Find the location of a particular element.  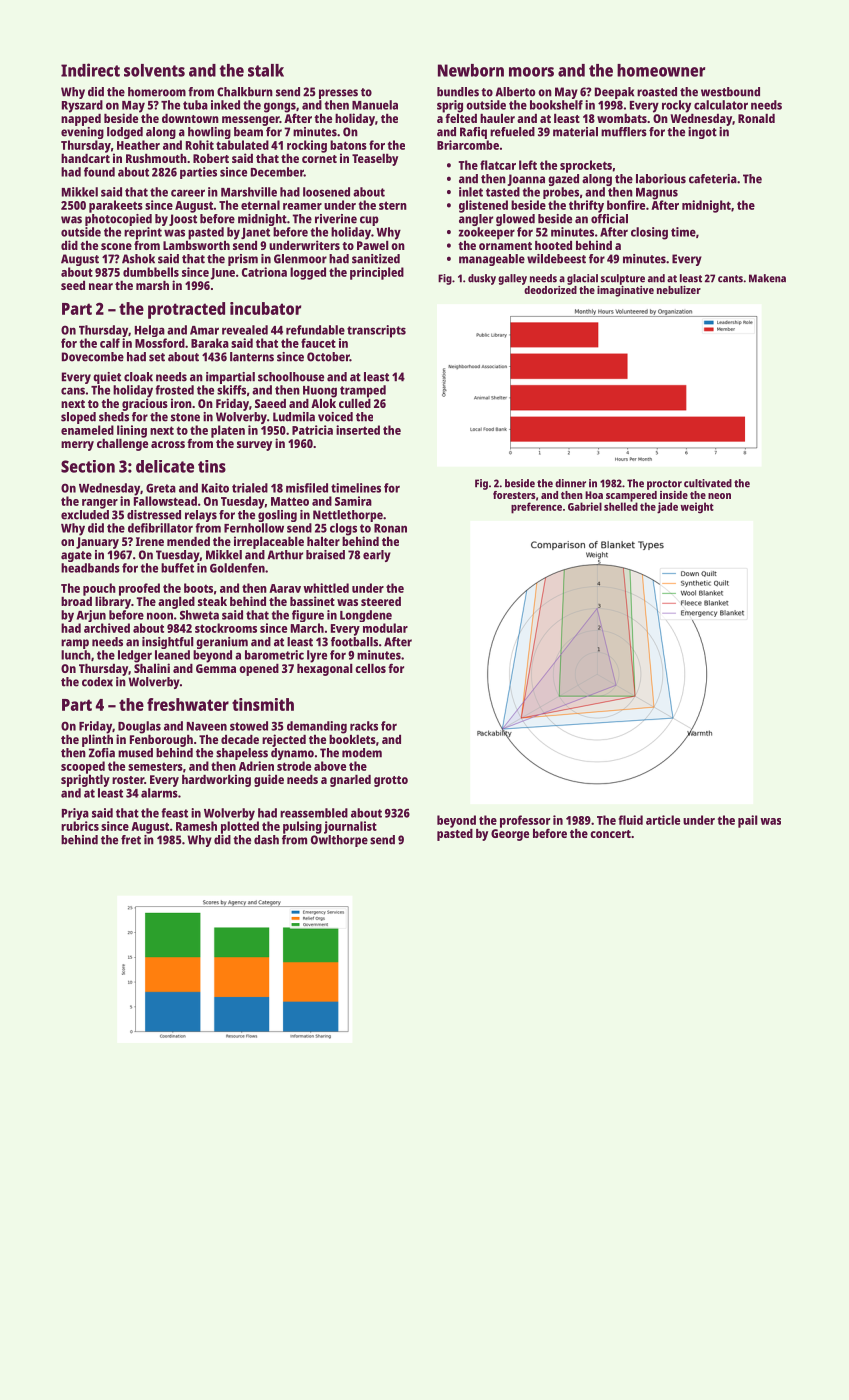

Indirect is located at coordinates (90, 70).
